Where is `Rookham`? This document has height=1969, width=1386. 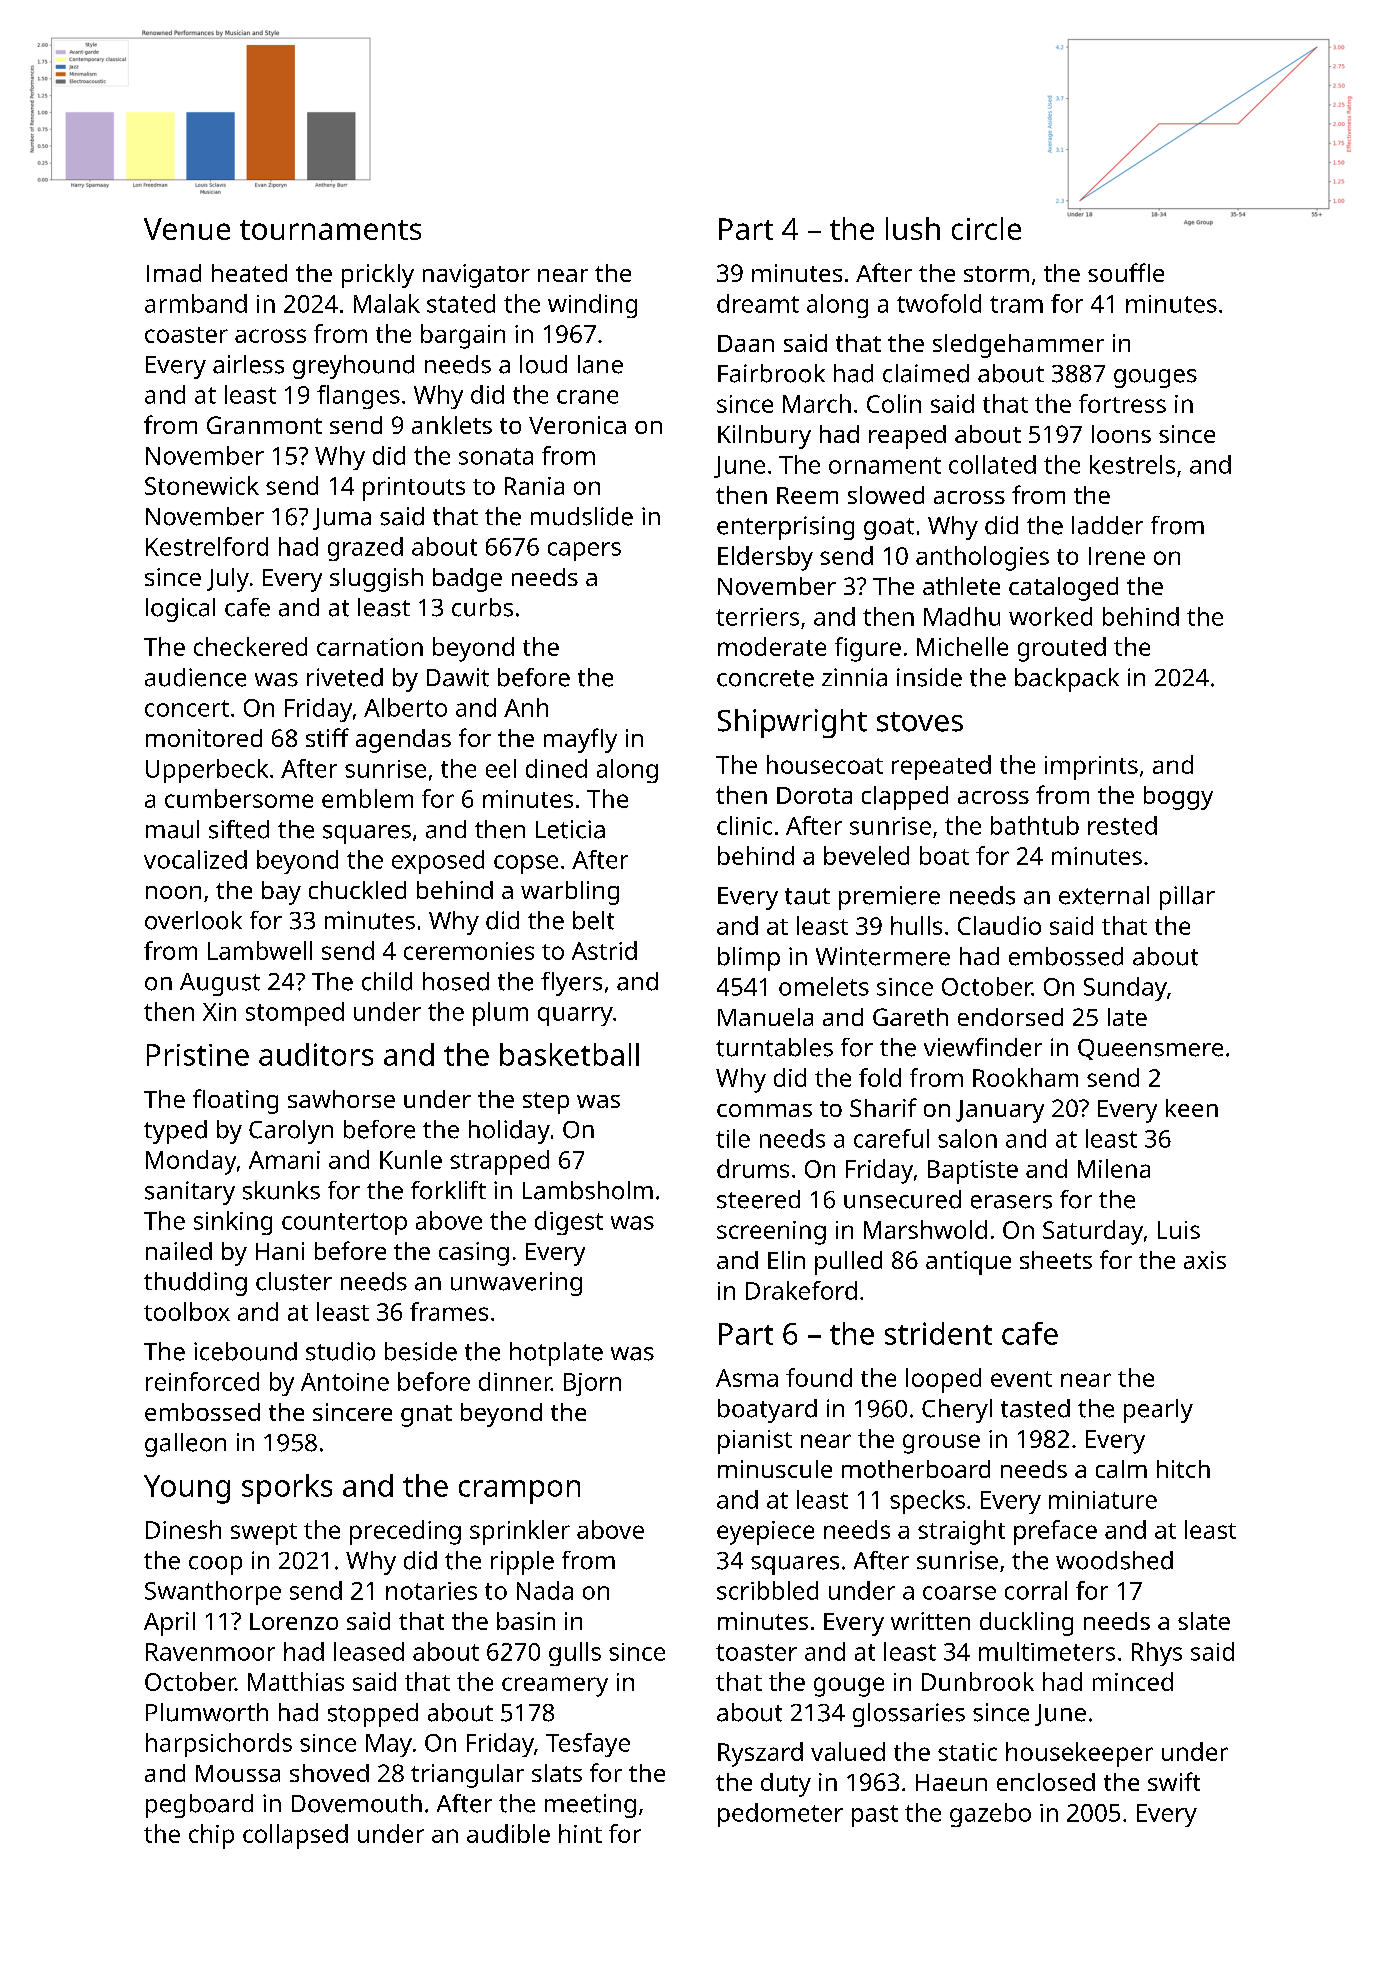
Rookham is located at coordinates (1025, 1077).
